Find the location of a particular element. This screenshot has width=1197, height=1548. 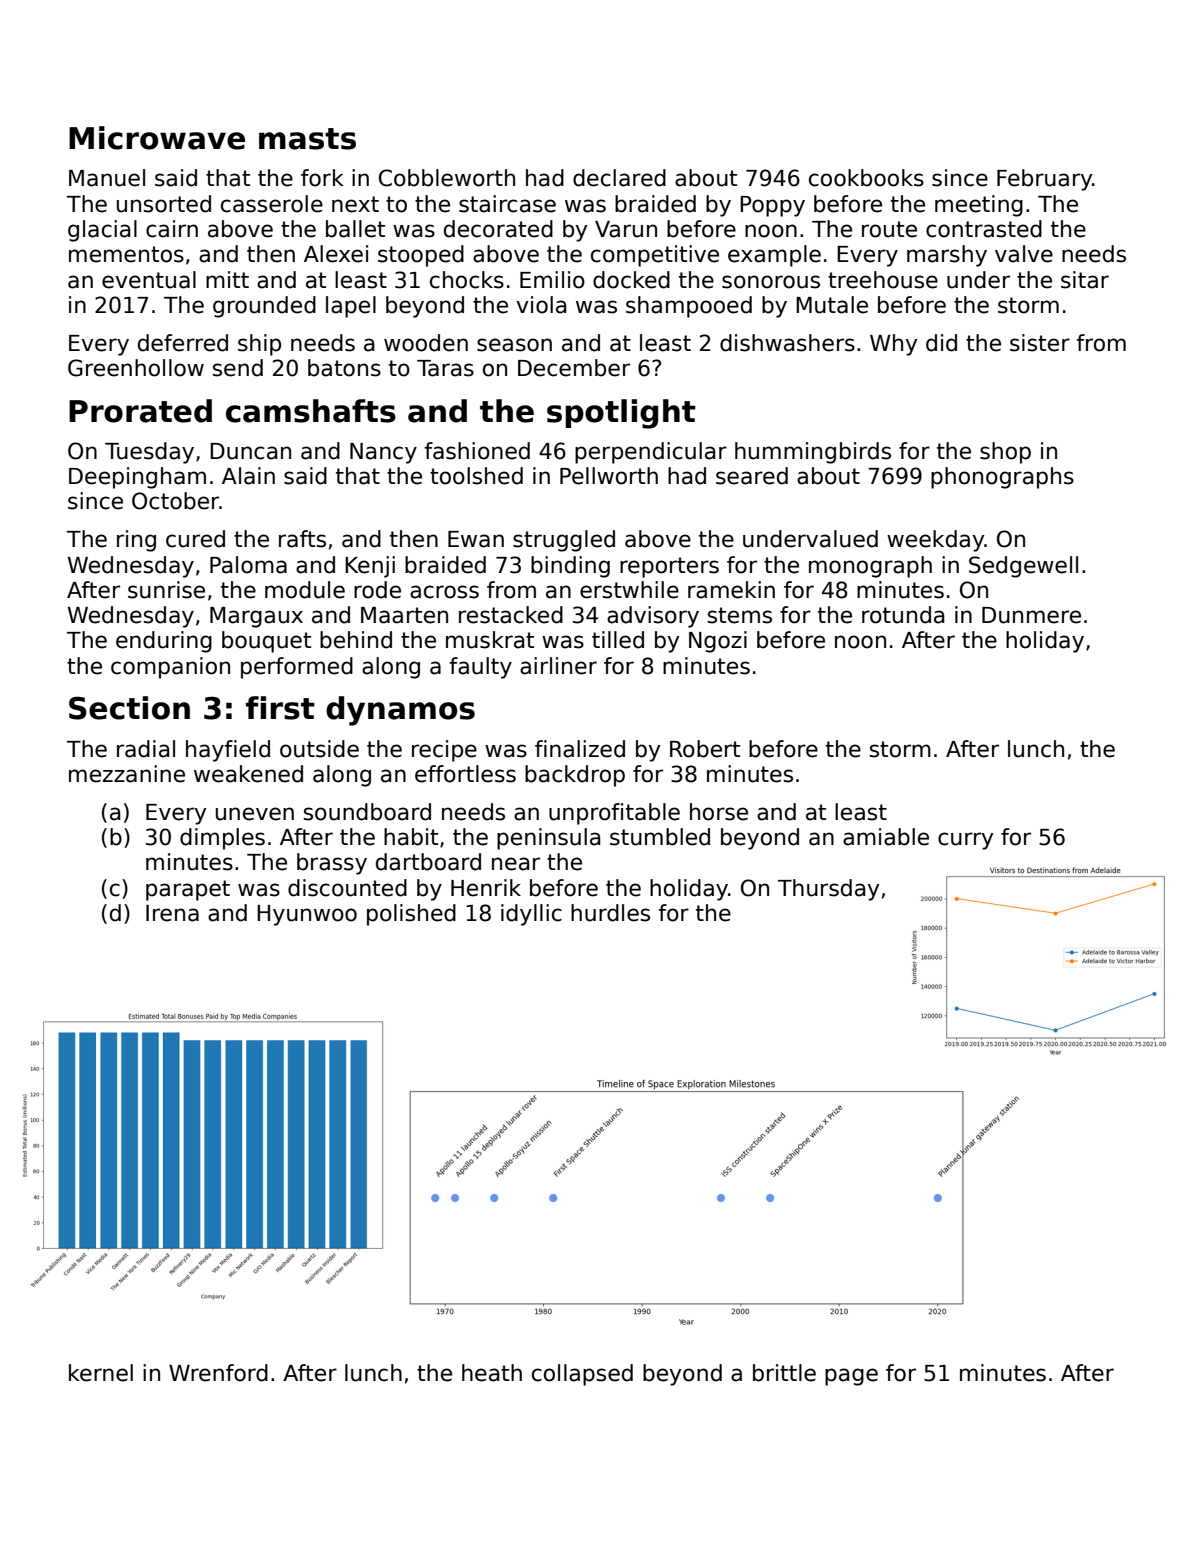

Wrenford is located at coordinates (218, 1373).
